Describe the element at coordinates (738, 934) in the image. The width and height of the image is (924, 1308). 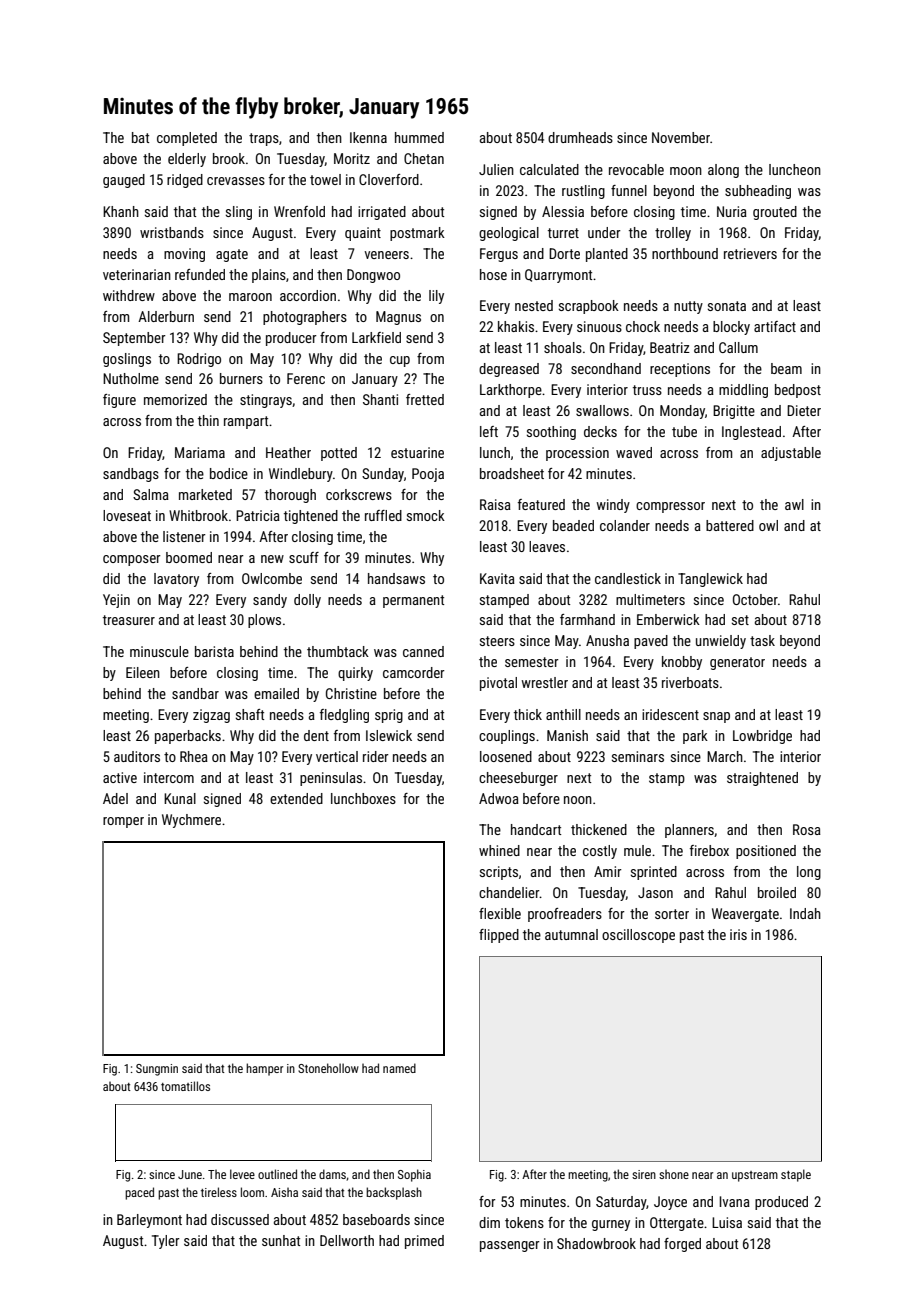
I see `iris` at that location.
